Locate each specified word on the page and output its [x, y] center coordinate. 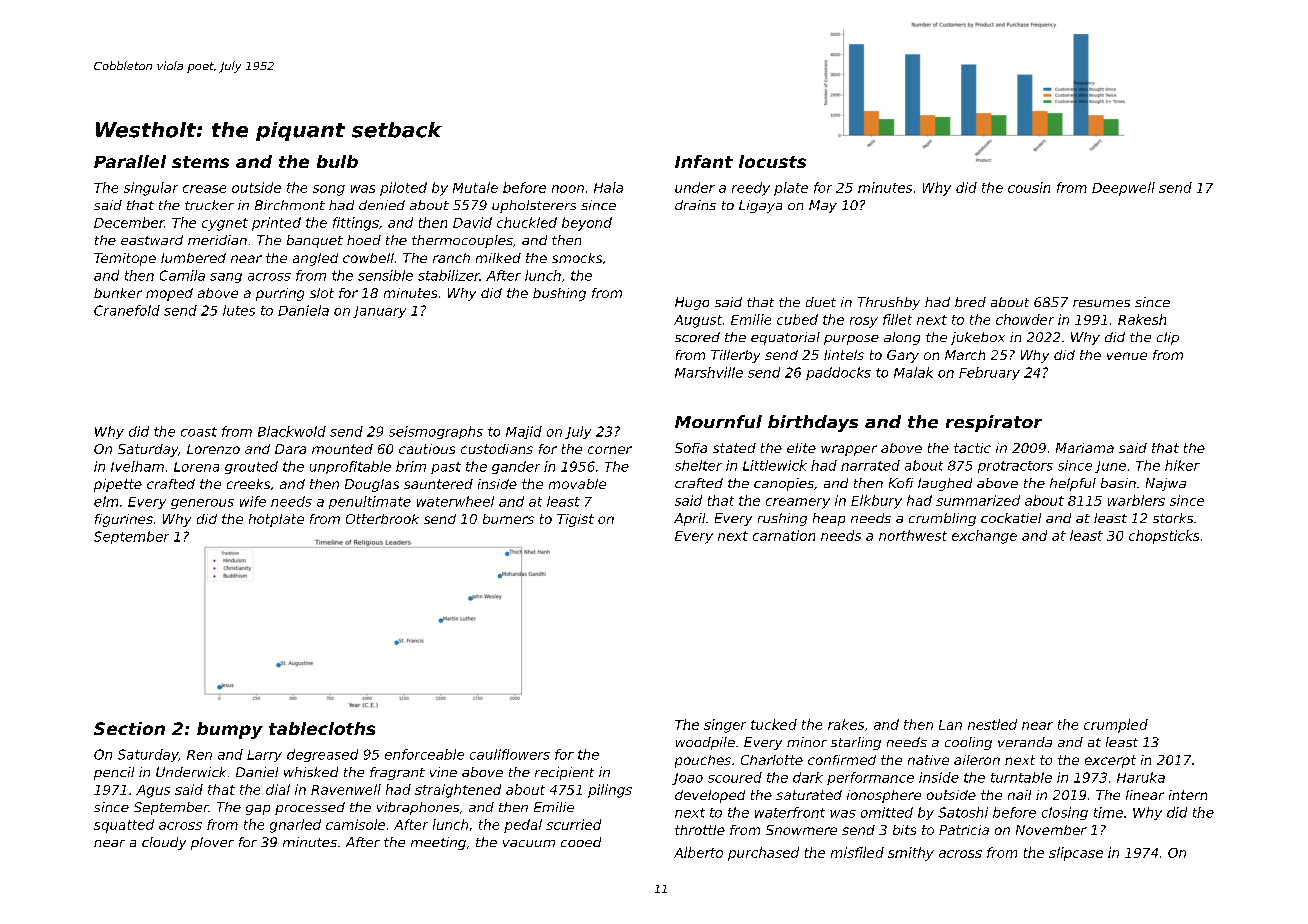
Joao [687, 779]
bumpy [230, 730]
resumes [1101, 303]
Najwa [1166, 484]
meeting [438, 843]
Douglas [372, 485]
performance [870, 778]
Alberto [698, 852]
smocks [577, 258]
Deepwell [1123, 189]
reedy [751, 189]
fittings [356, 224]
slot [322, 293]
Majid [524, 432]
